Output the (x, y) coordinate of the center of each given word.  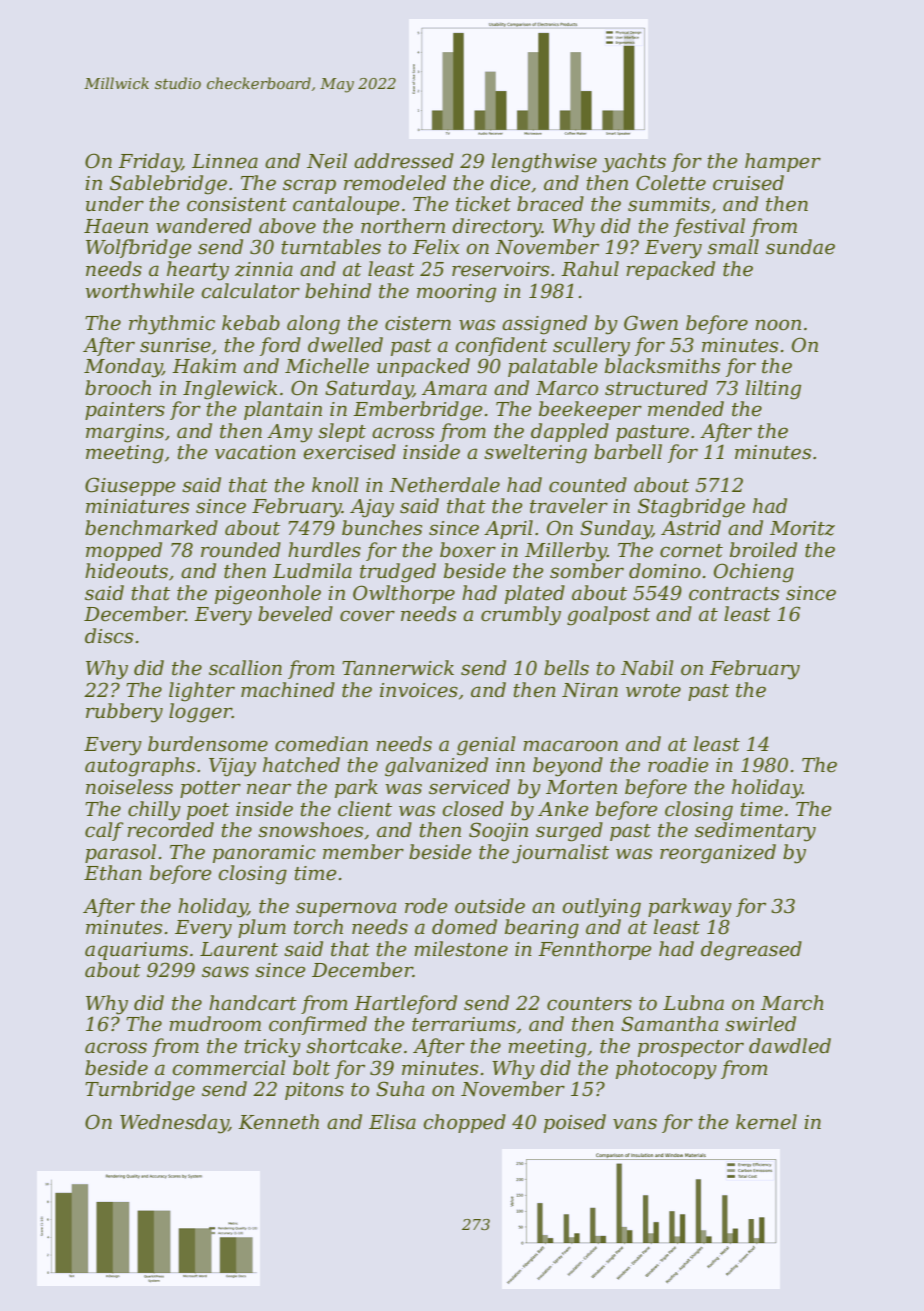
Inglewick (230, 390)
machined (288, 690)
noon (778, 325)
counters (589, 1004)
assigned (544, 325)
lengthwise (544, 163)
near (269, 789)
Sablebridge (168, 185)
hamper (783, 162)
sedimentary (755, 832)
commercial (228, 1068)
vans (635, 1124)
